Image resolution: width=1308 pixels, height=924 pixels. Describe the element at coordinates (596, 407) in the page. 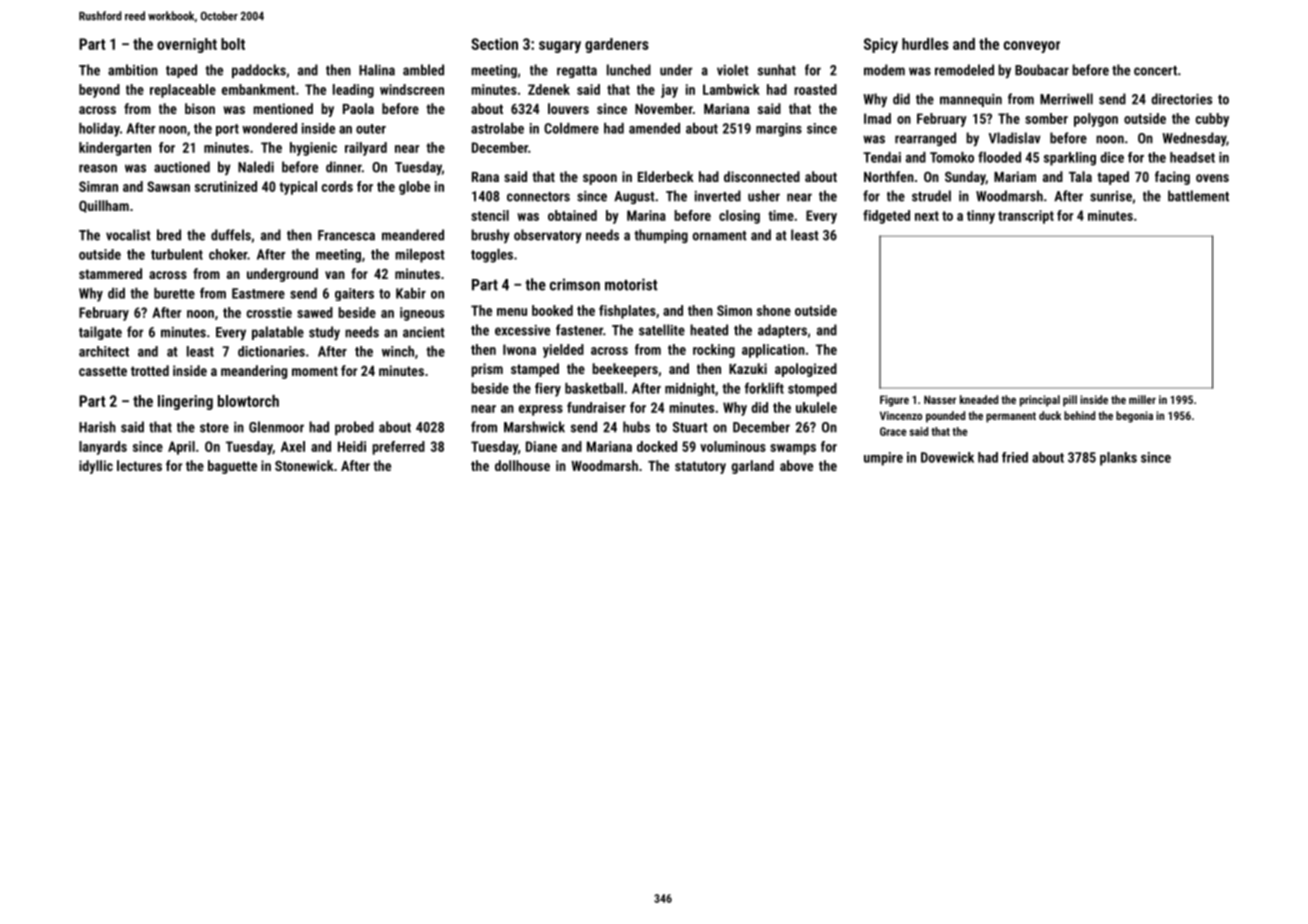

I see `fundraiser` at that location.
